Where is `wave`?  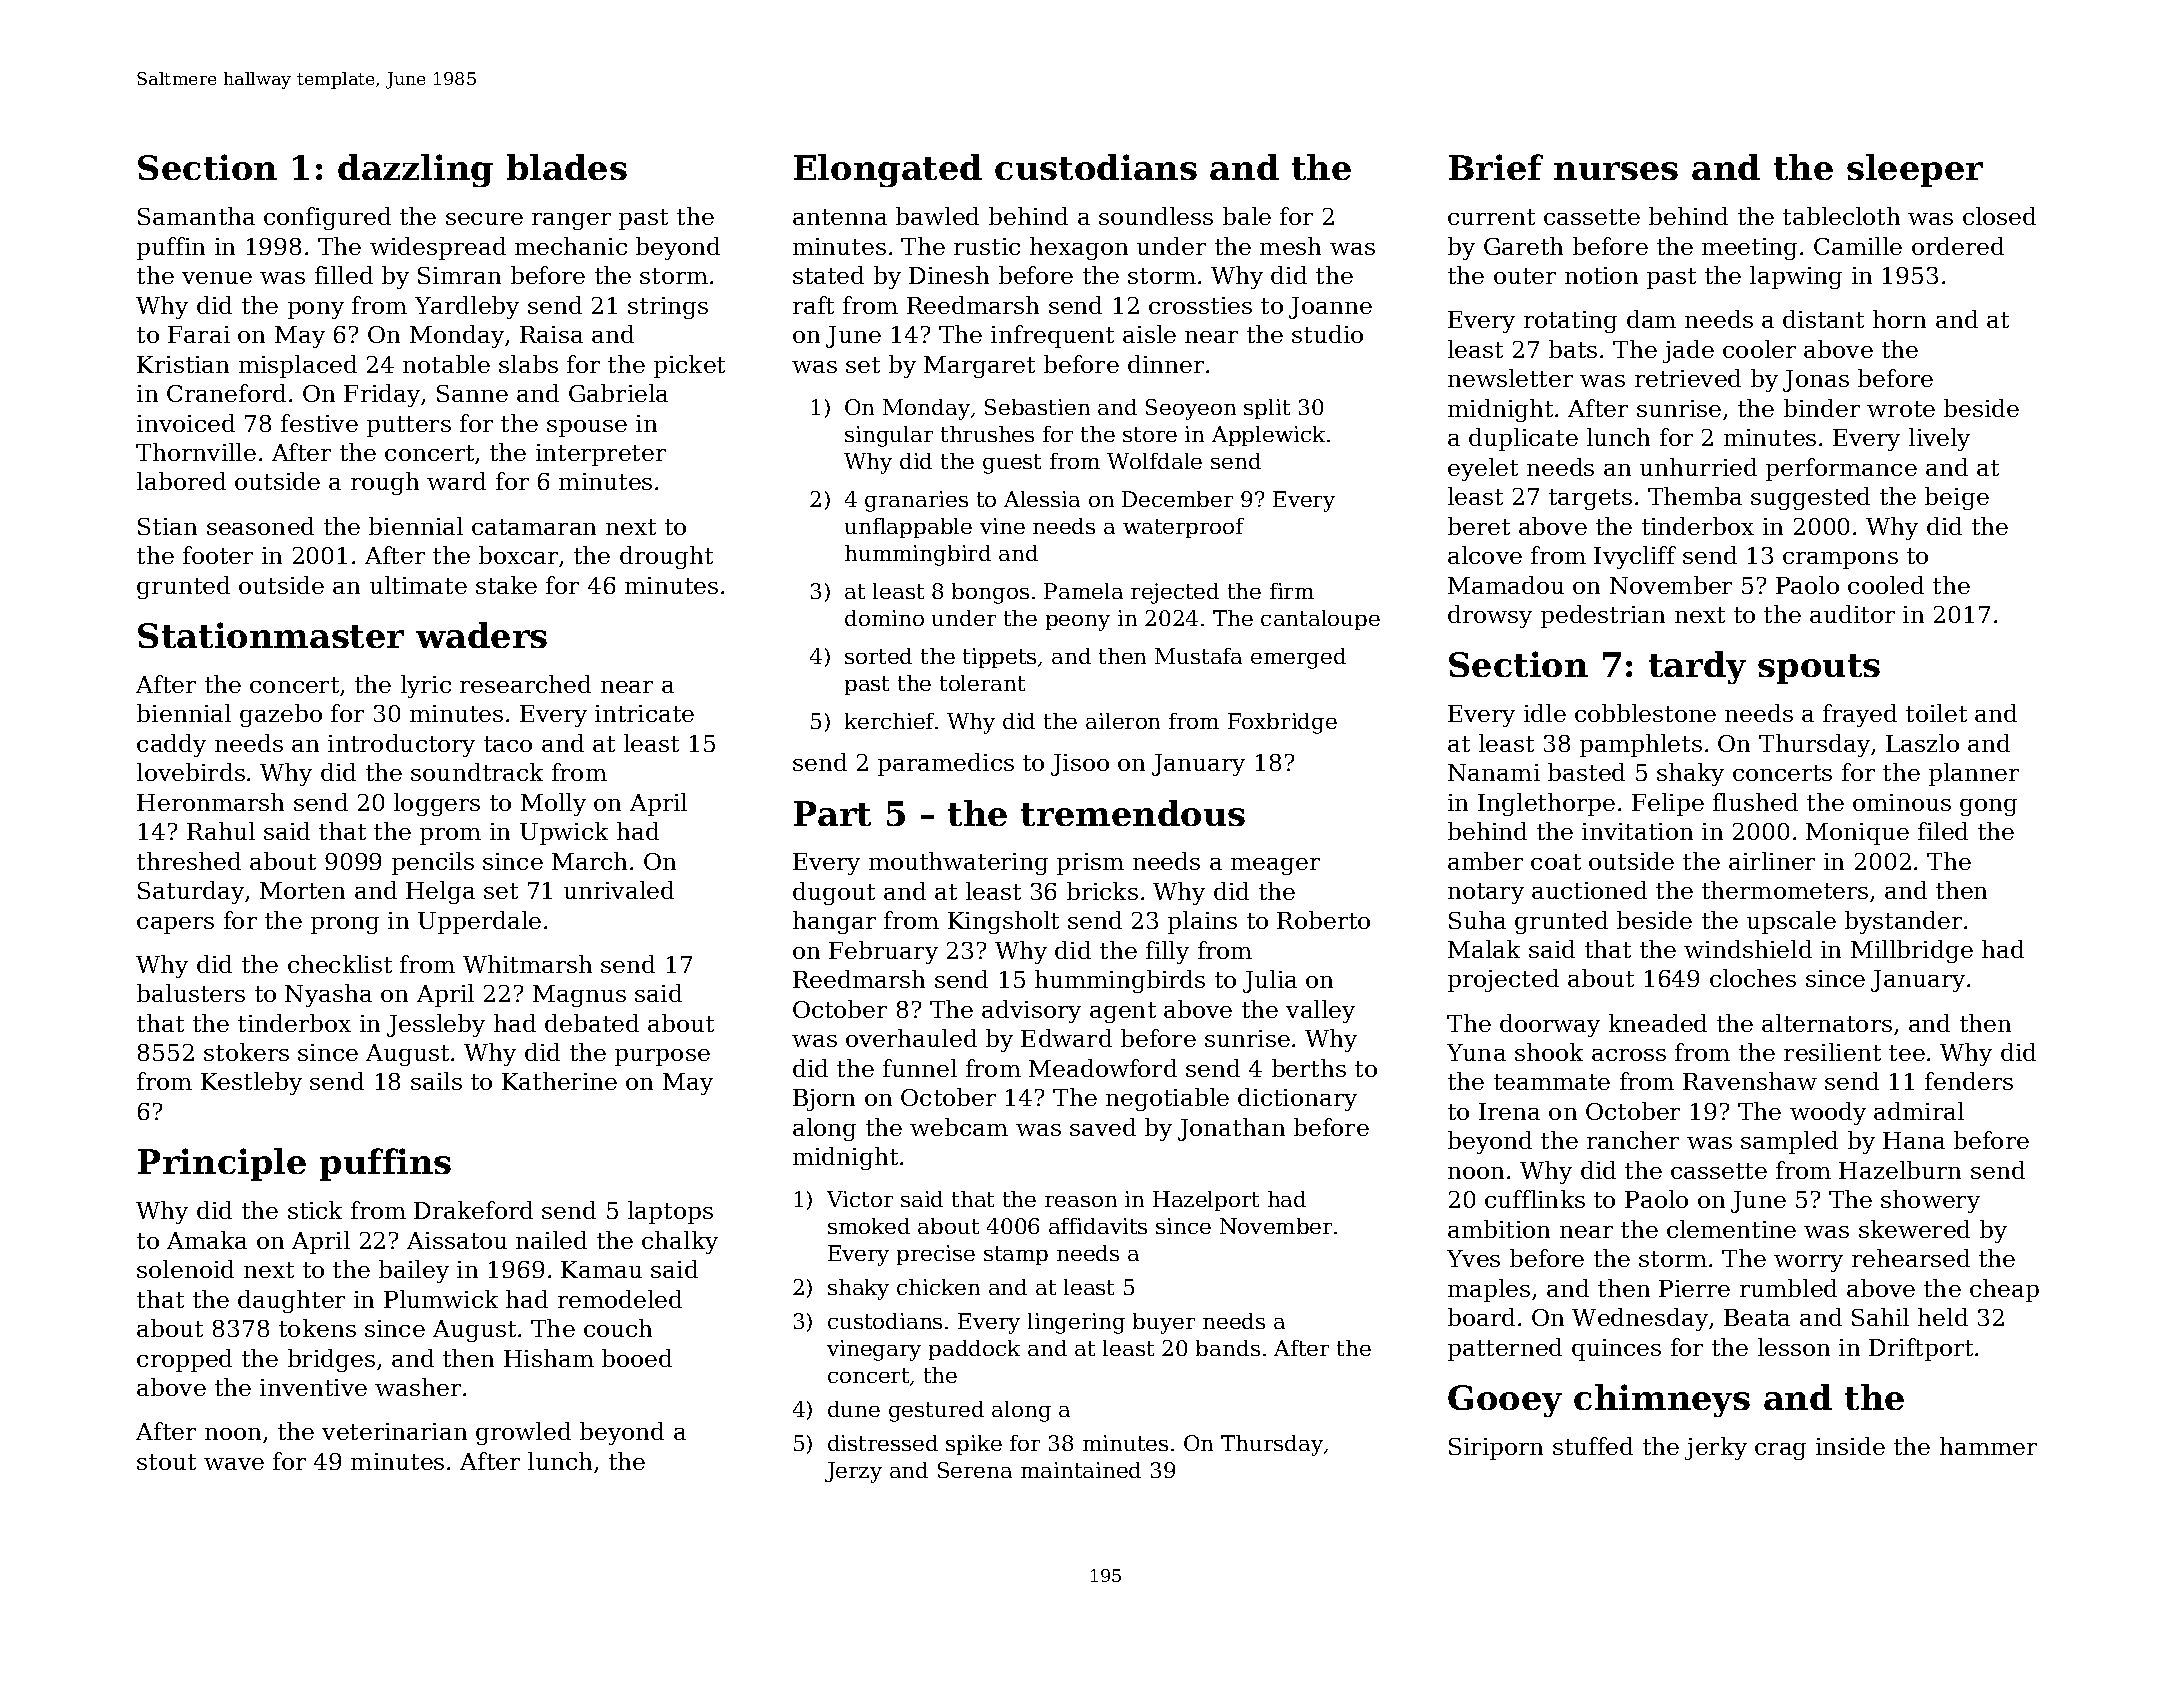 wave is located at coordinates (234, 1464).
